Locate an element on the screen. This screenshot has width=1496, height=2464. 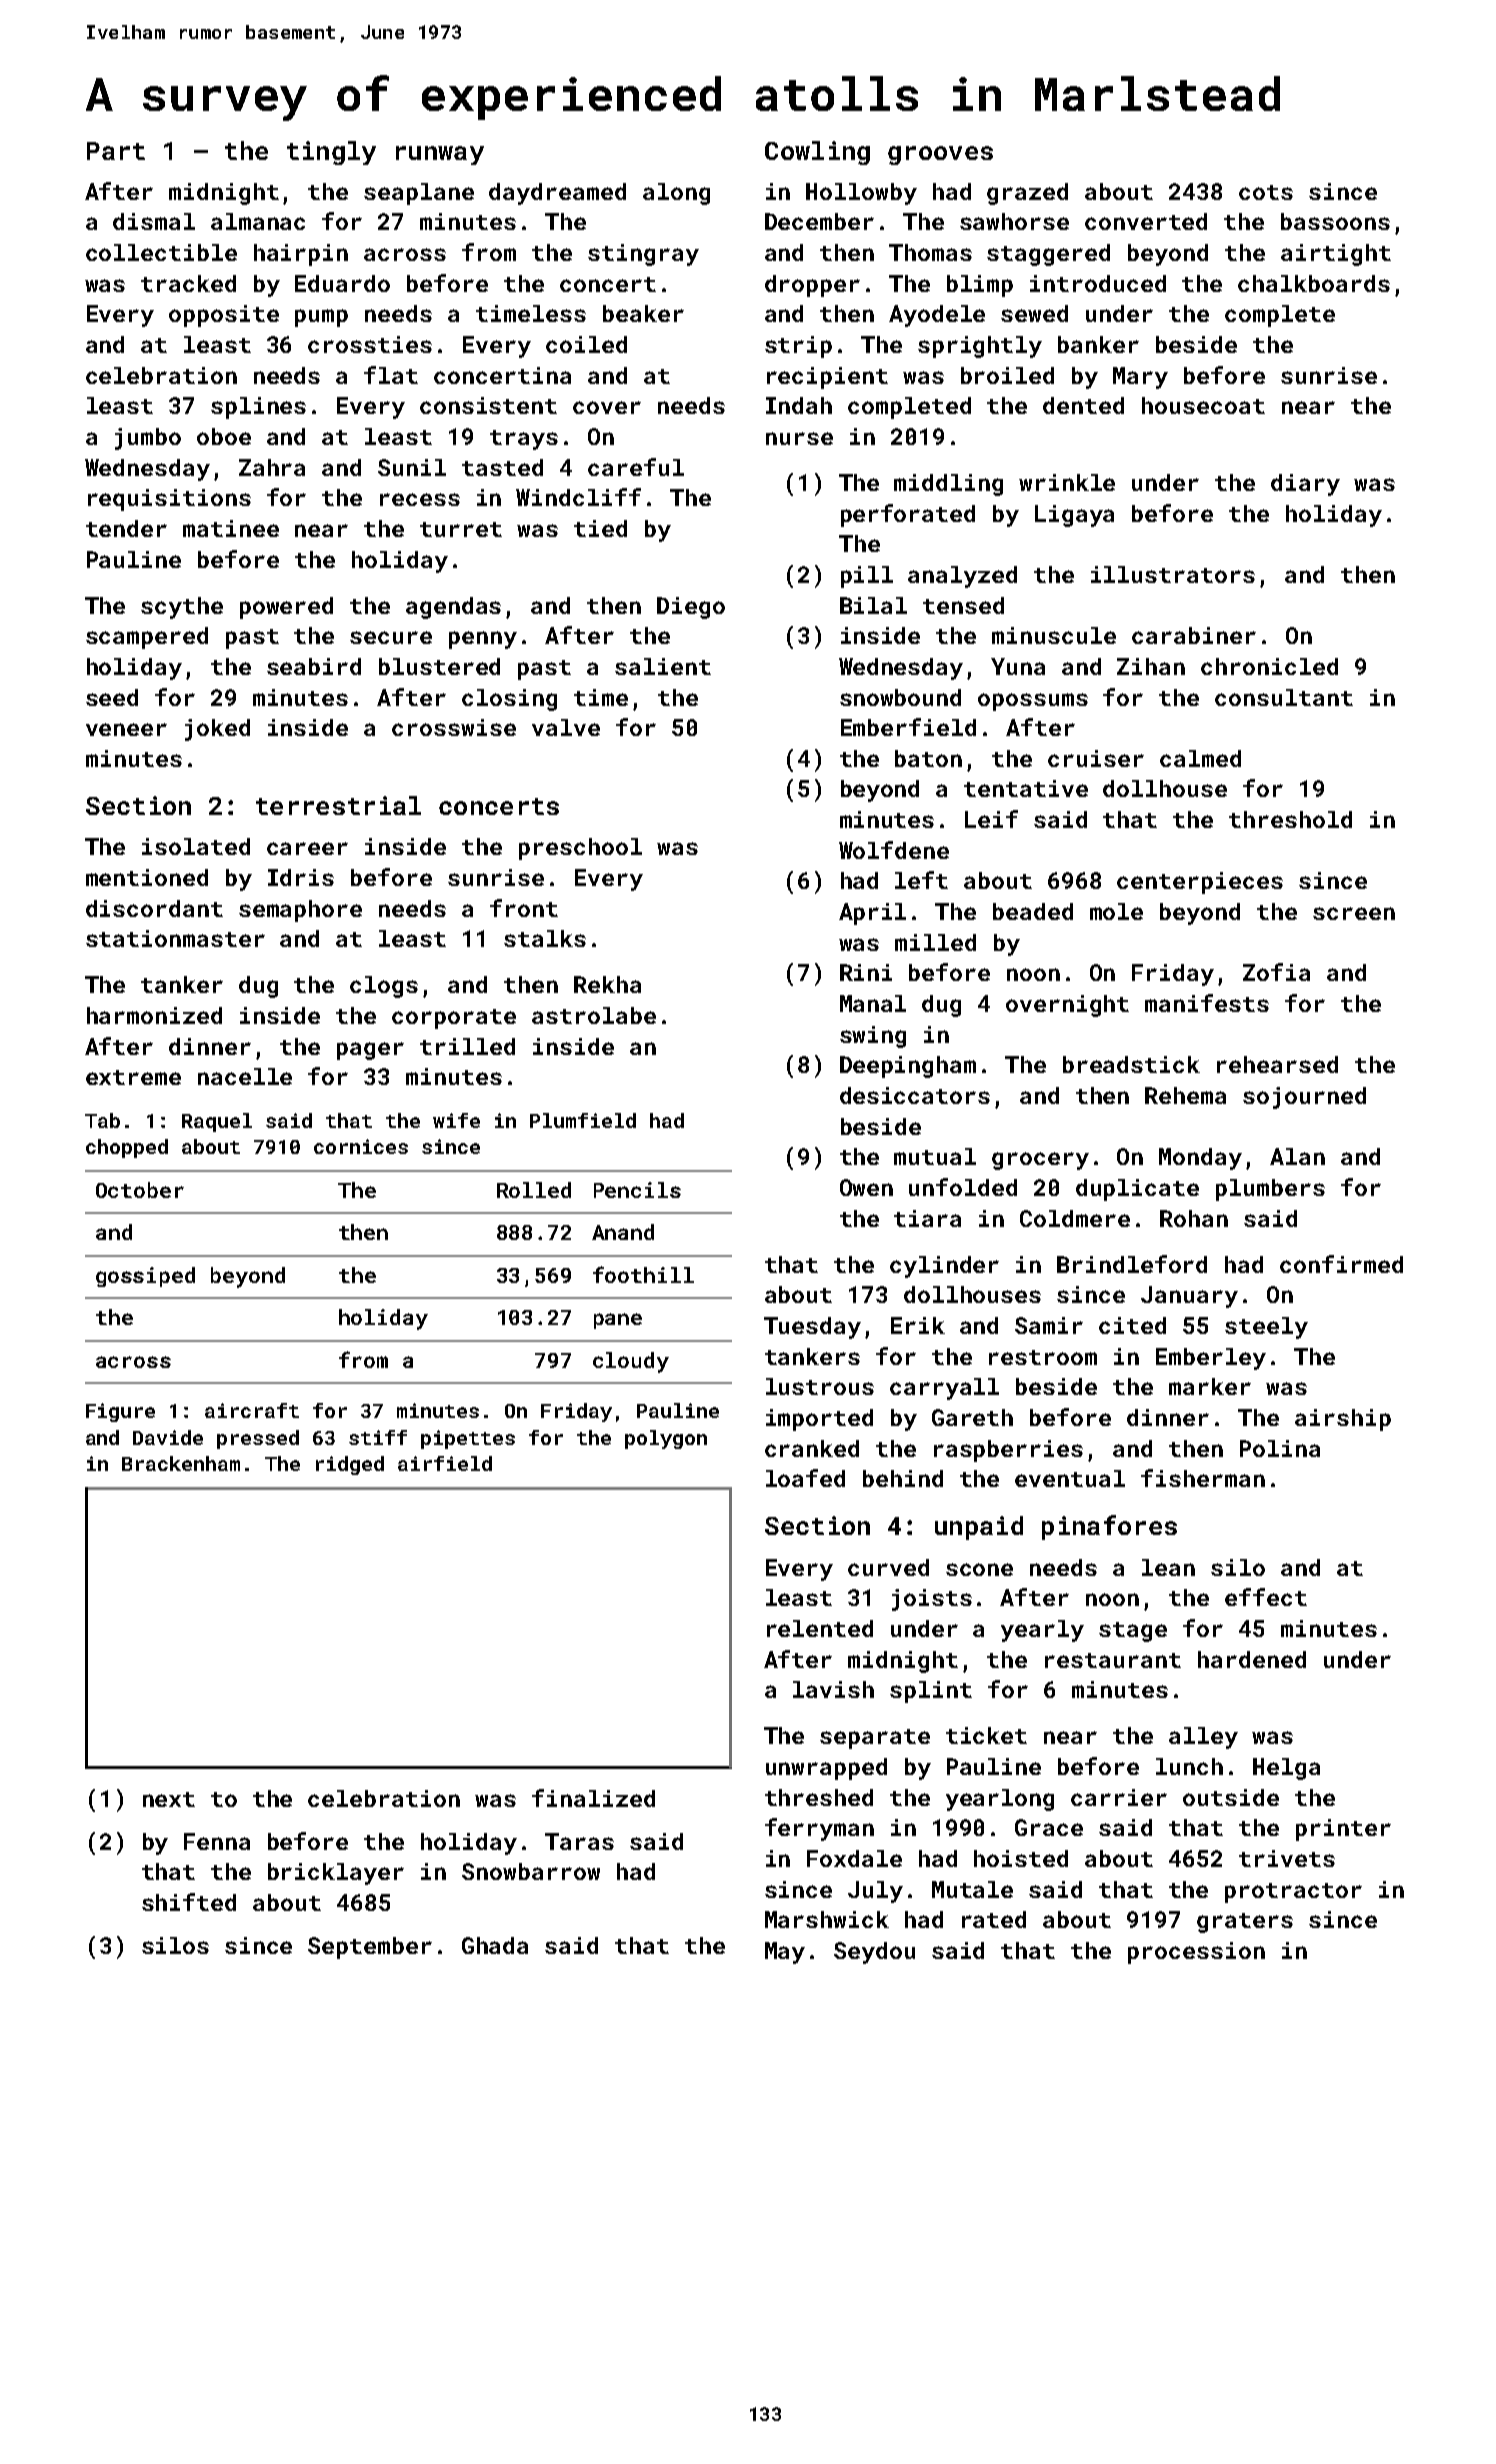
tentative is located at coordinates (1026, 788).
